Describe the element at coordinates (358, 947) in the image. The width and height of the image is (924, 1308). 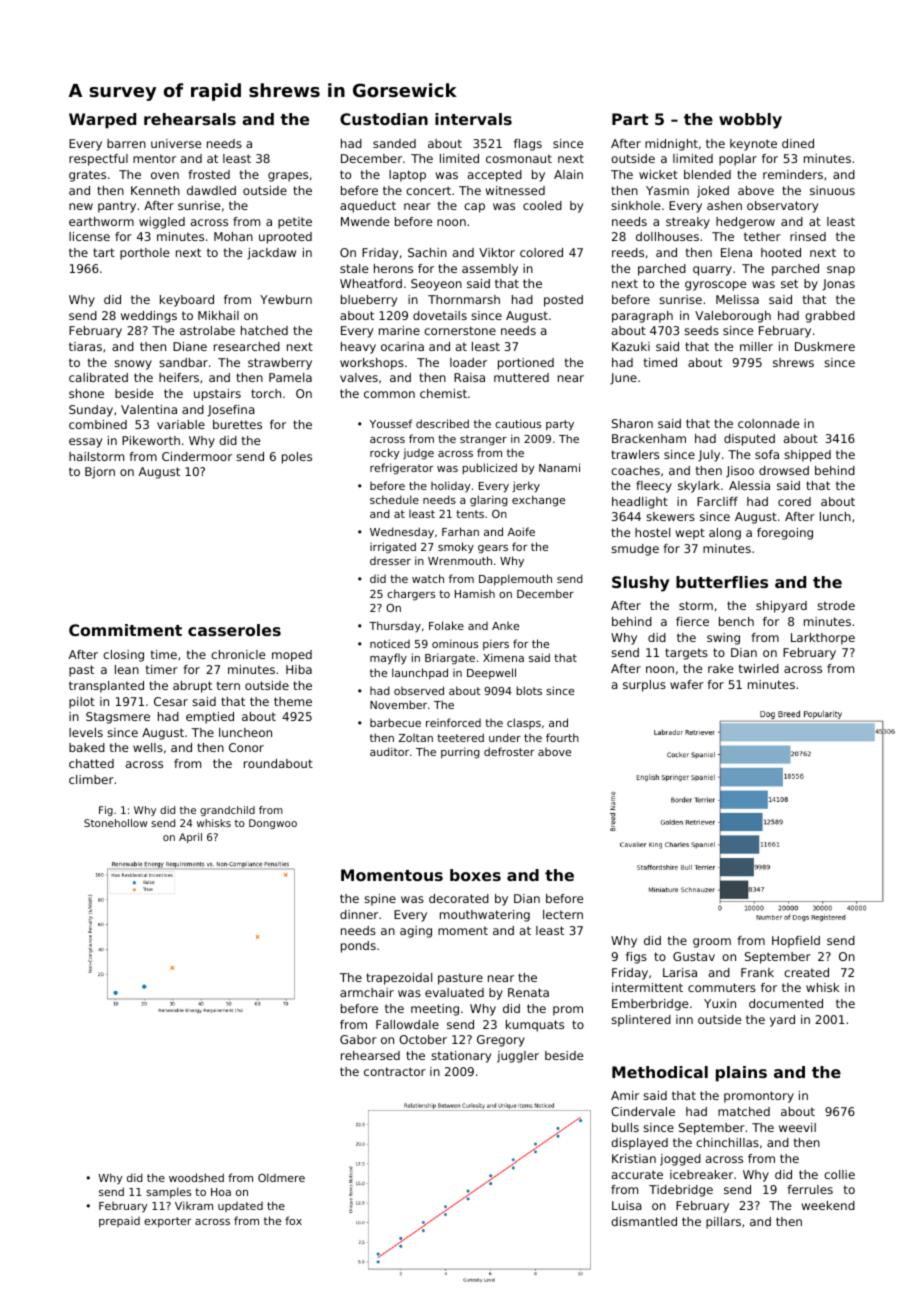
I see `ponds` at that location.
